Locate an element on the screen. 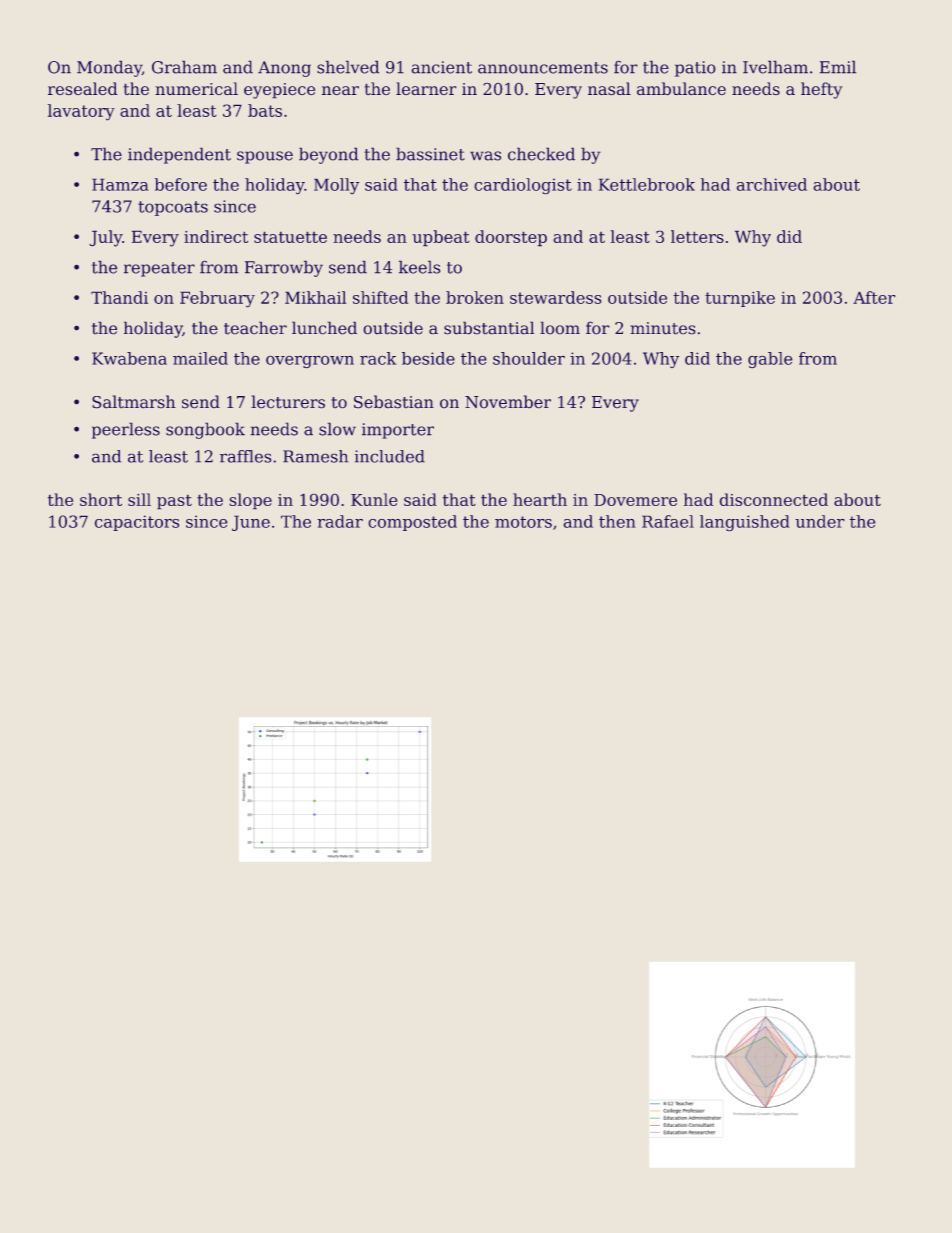  eyepiece is located at coordinates (279, 91).
